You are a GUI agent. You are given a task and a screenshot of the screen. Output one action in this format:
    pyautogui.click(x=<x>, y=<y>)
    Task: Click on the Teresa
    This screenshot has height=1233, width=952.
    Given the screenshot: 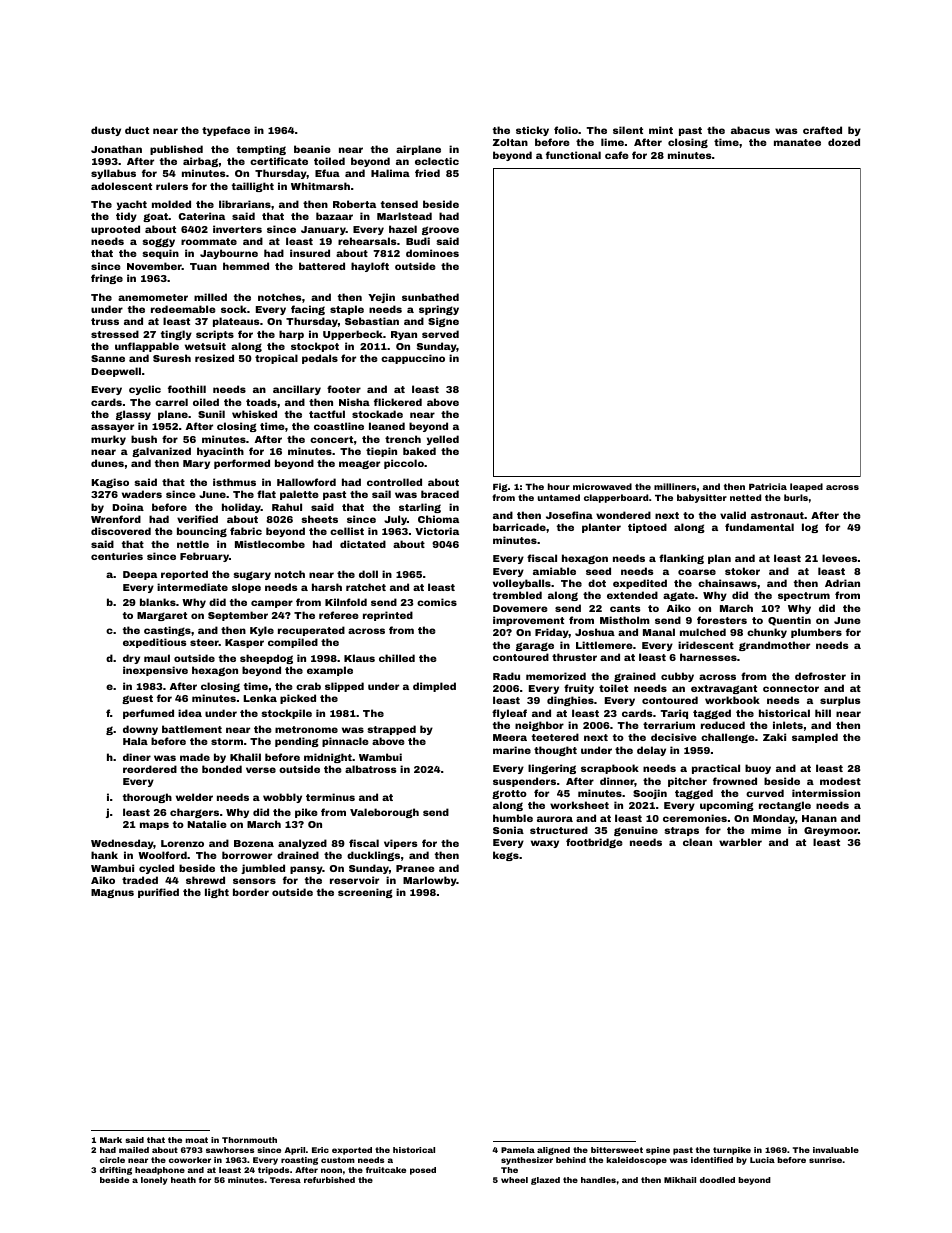 What is the action you would take?
    pyautogui.click(x=285, y=1180)
